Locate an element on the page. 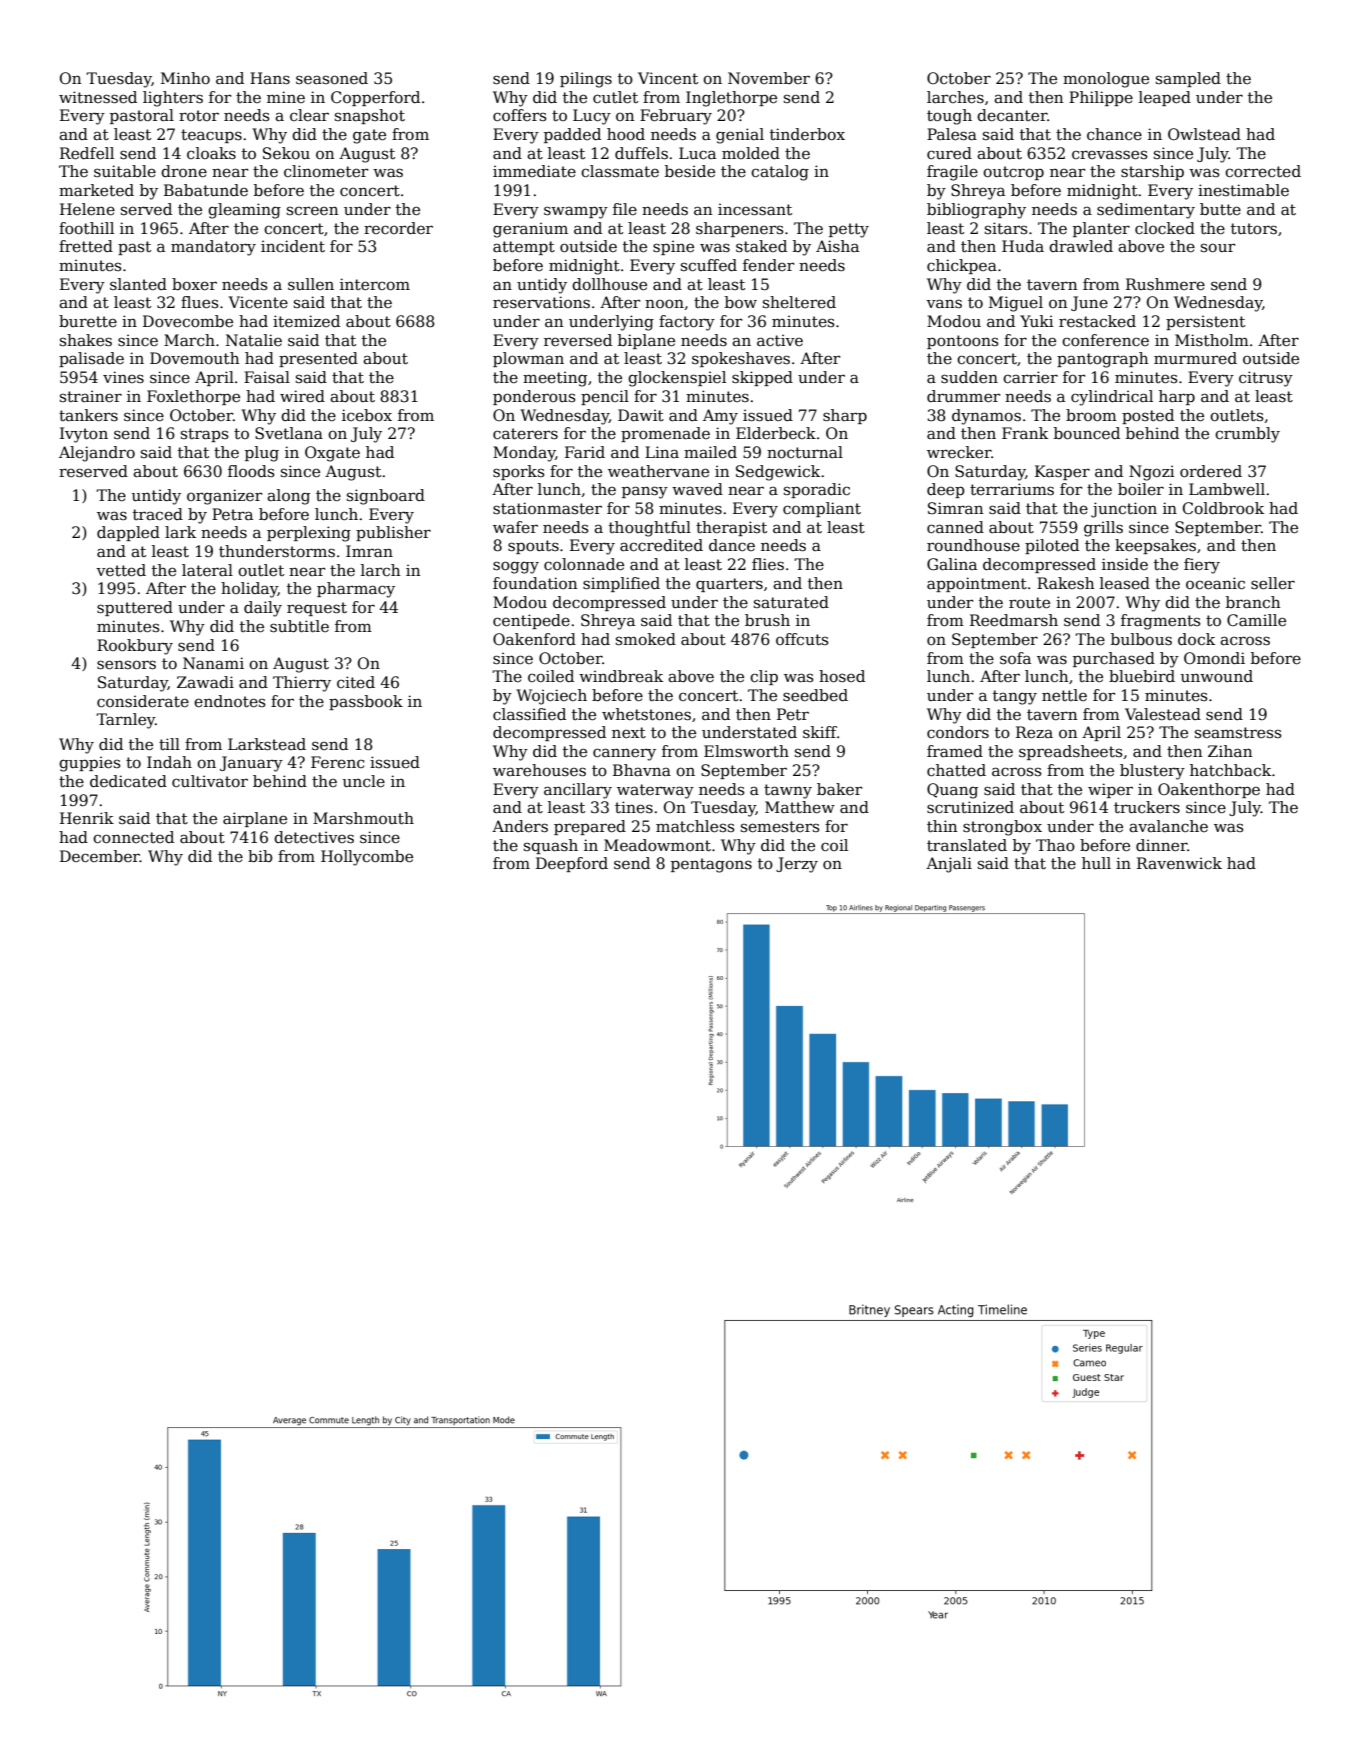 Image resolution: width=1362 pixels, height=1763 pixels. reservations is located at coordinates (541, 302).
